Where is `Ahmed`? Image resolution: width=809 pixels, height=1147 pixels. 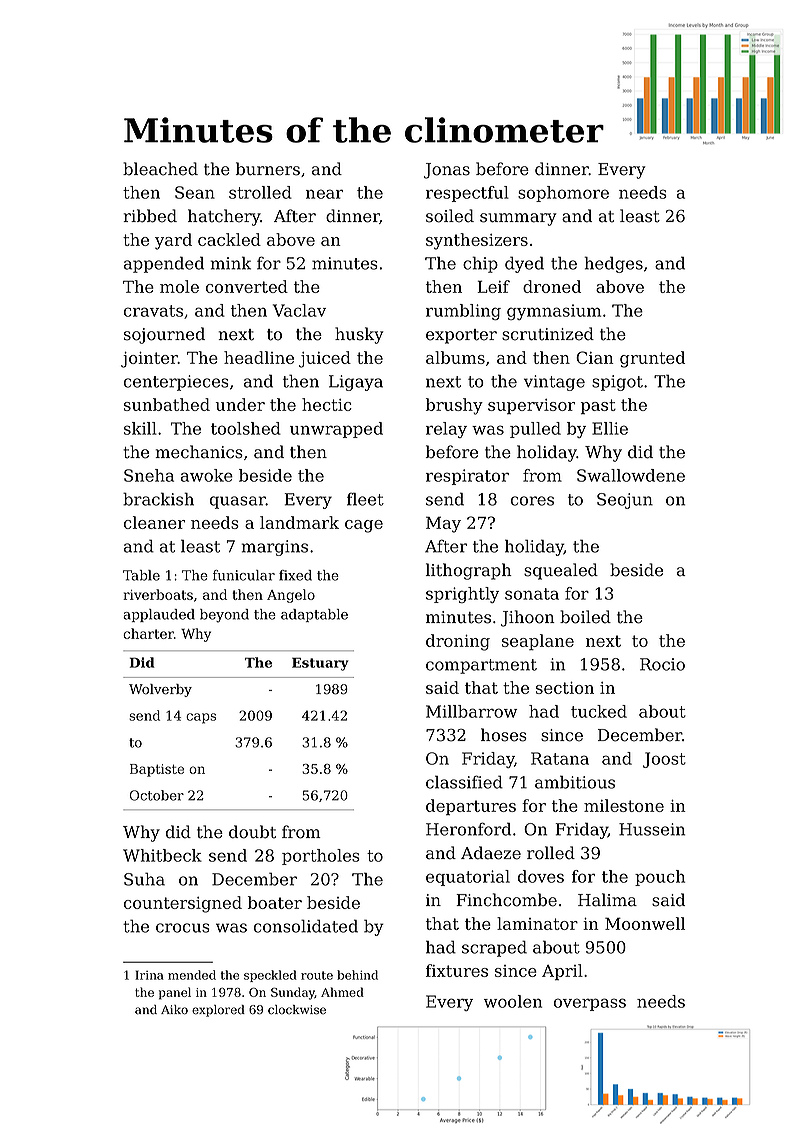 Ahmed is located at coordinates (342, 992).
